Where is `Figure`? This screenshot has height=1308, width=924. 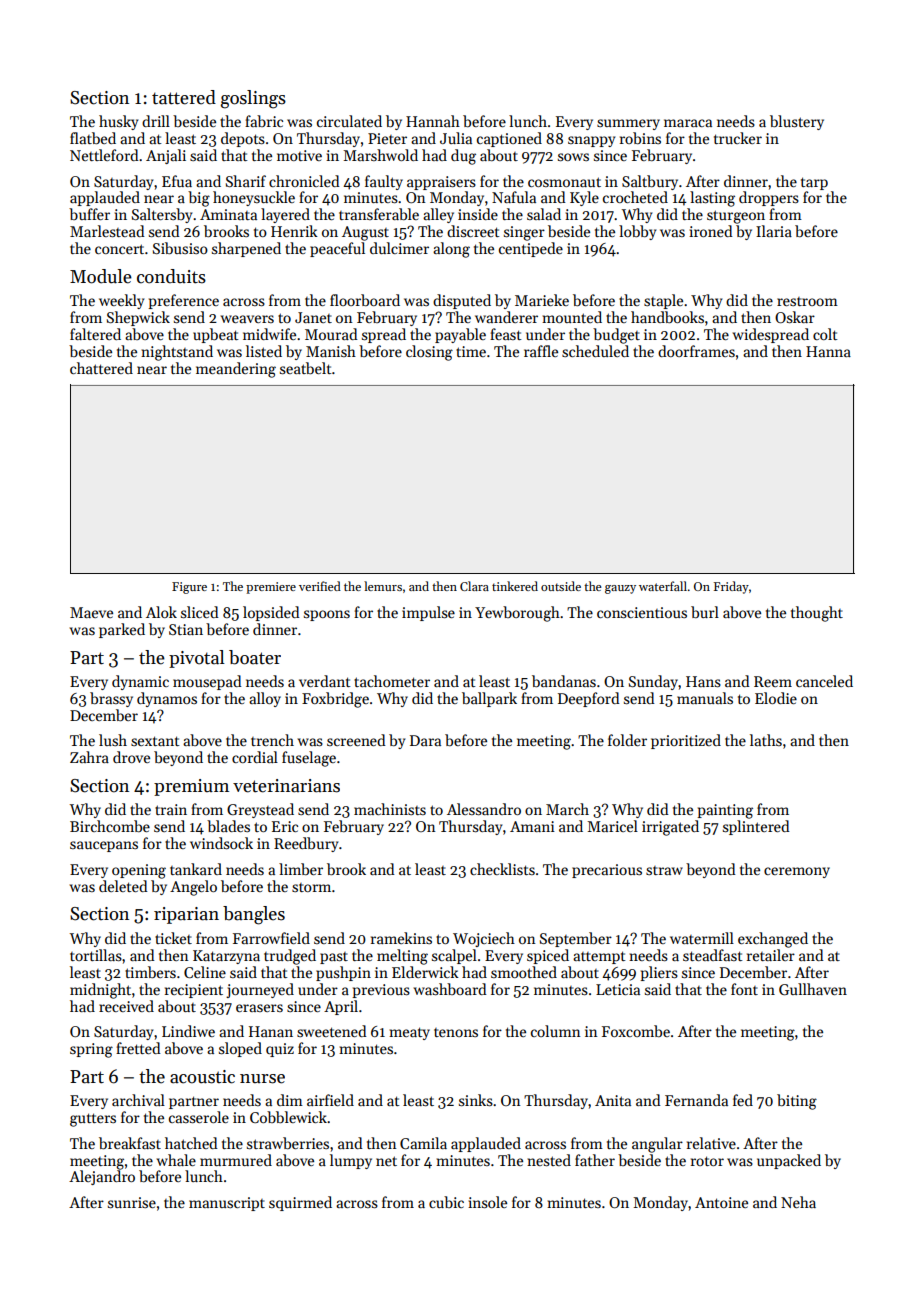
Figure is located at coordinates (189, 588).
